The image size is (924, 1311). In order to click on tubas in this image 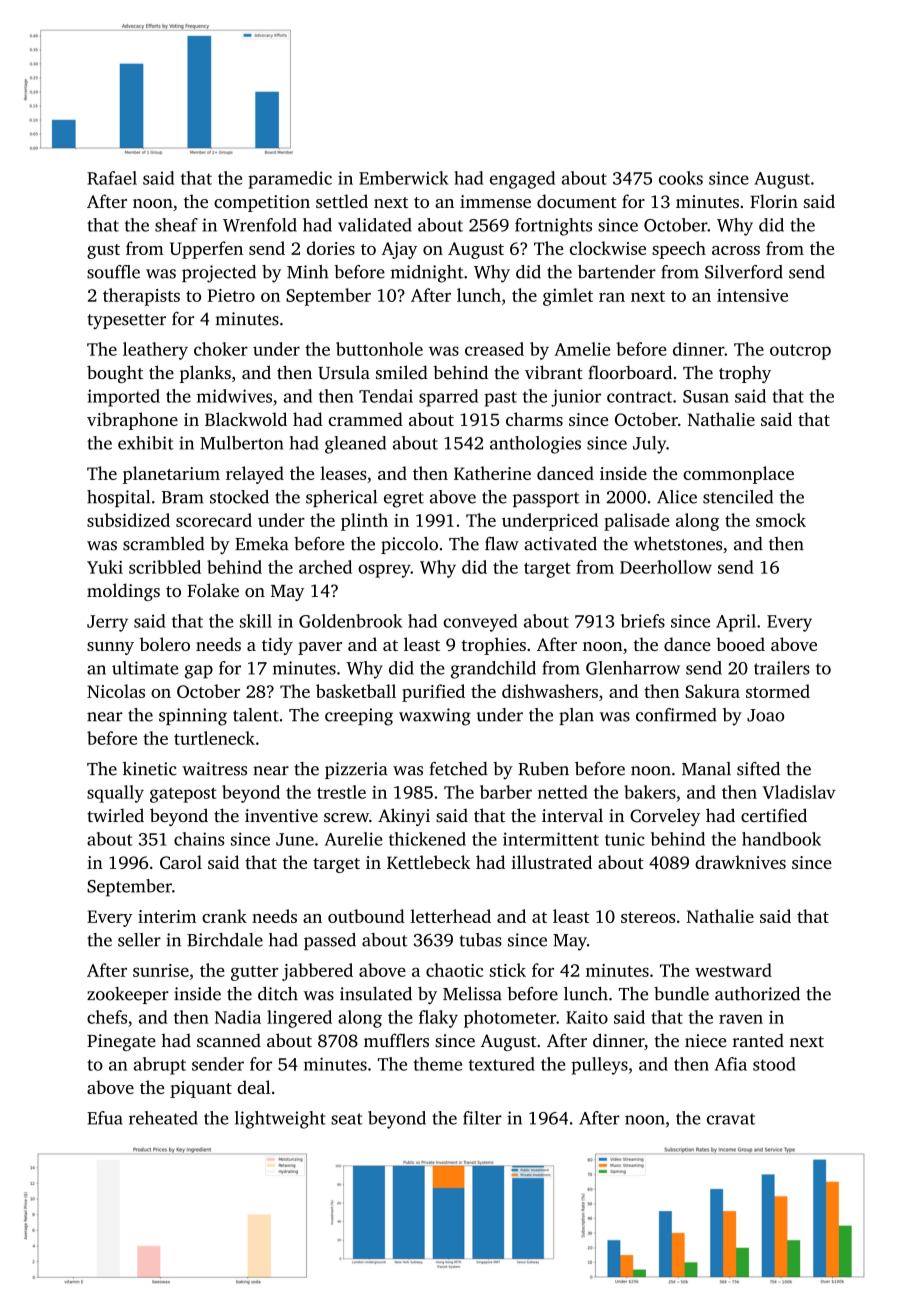, I will do `click(481, 940)`.
